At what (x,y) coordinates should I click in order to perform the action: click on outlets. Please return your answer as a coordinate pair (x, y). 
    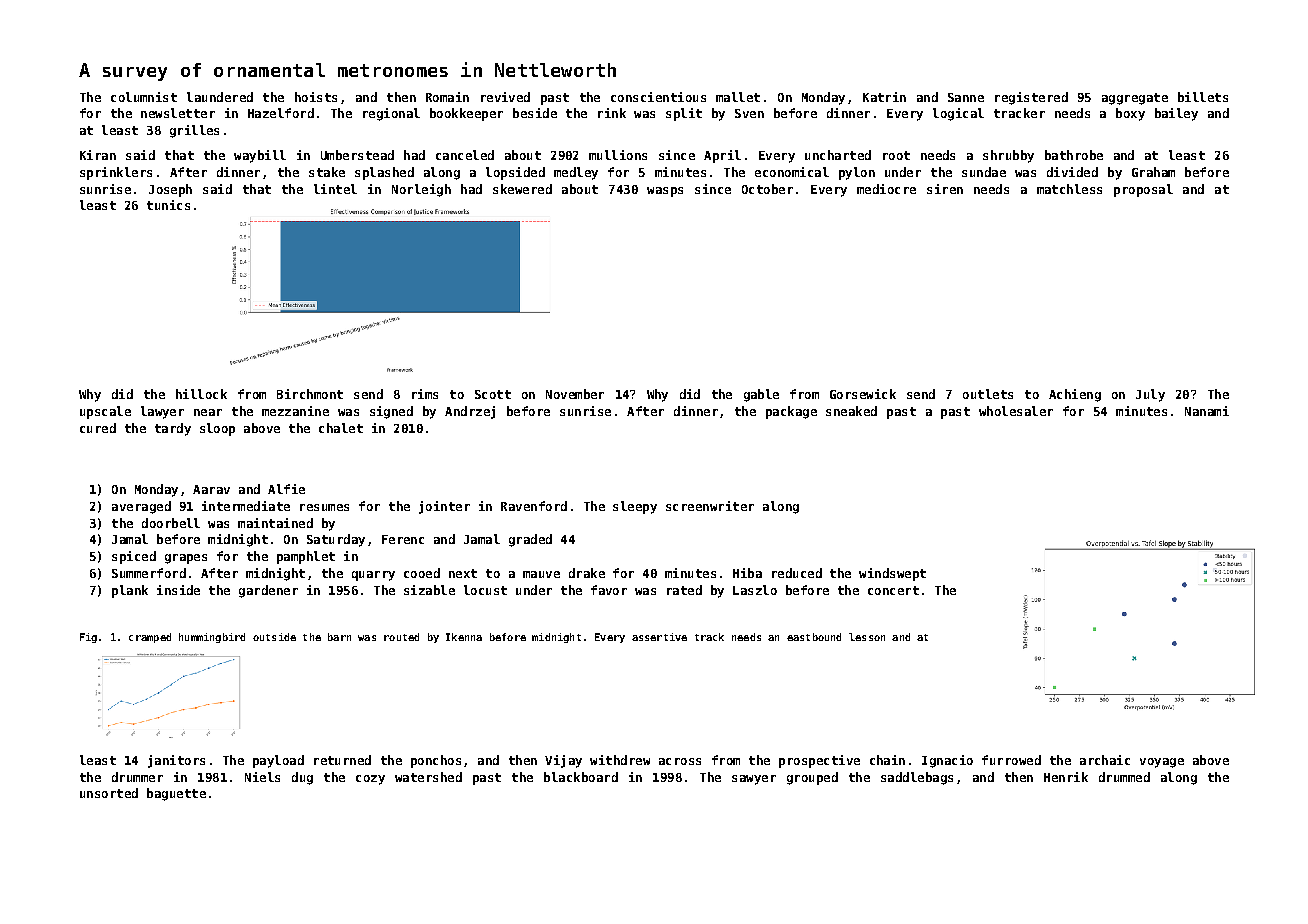
    Looking at the image, I should click on (988, 394).
